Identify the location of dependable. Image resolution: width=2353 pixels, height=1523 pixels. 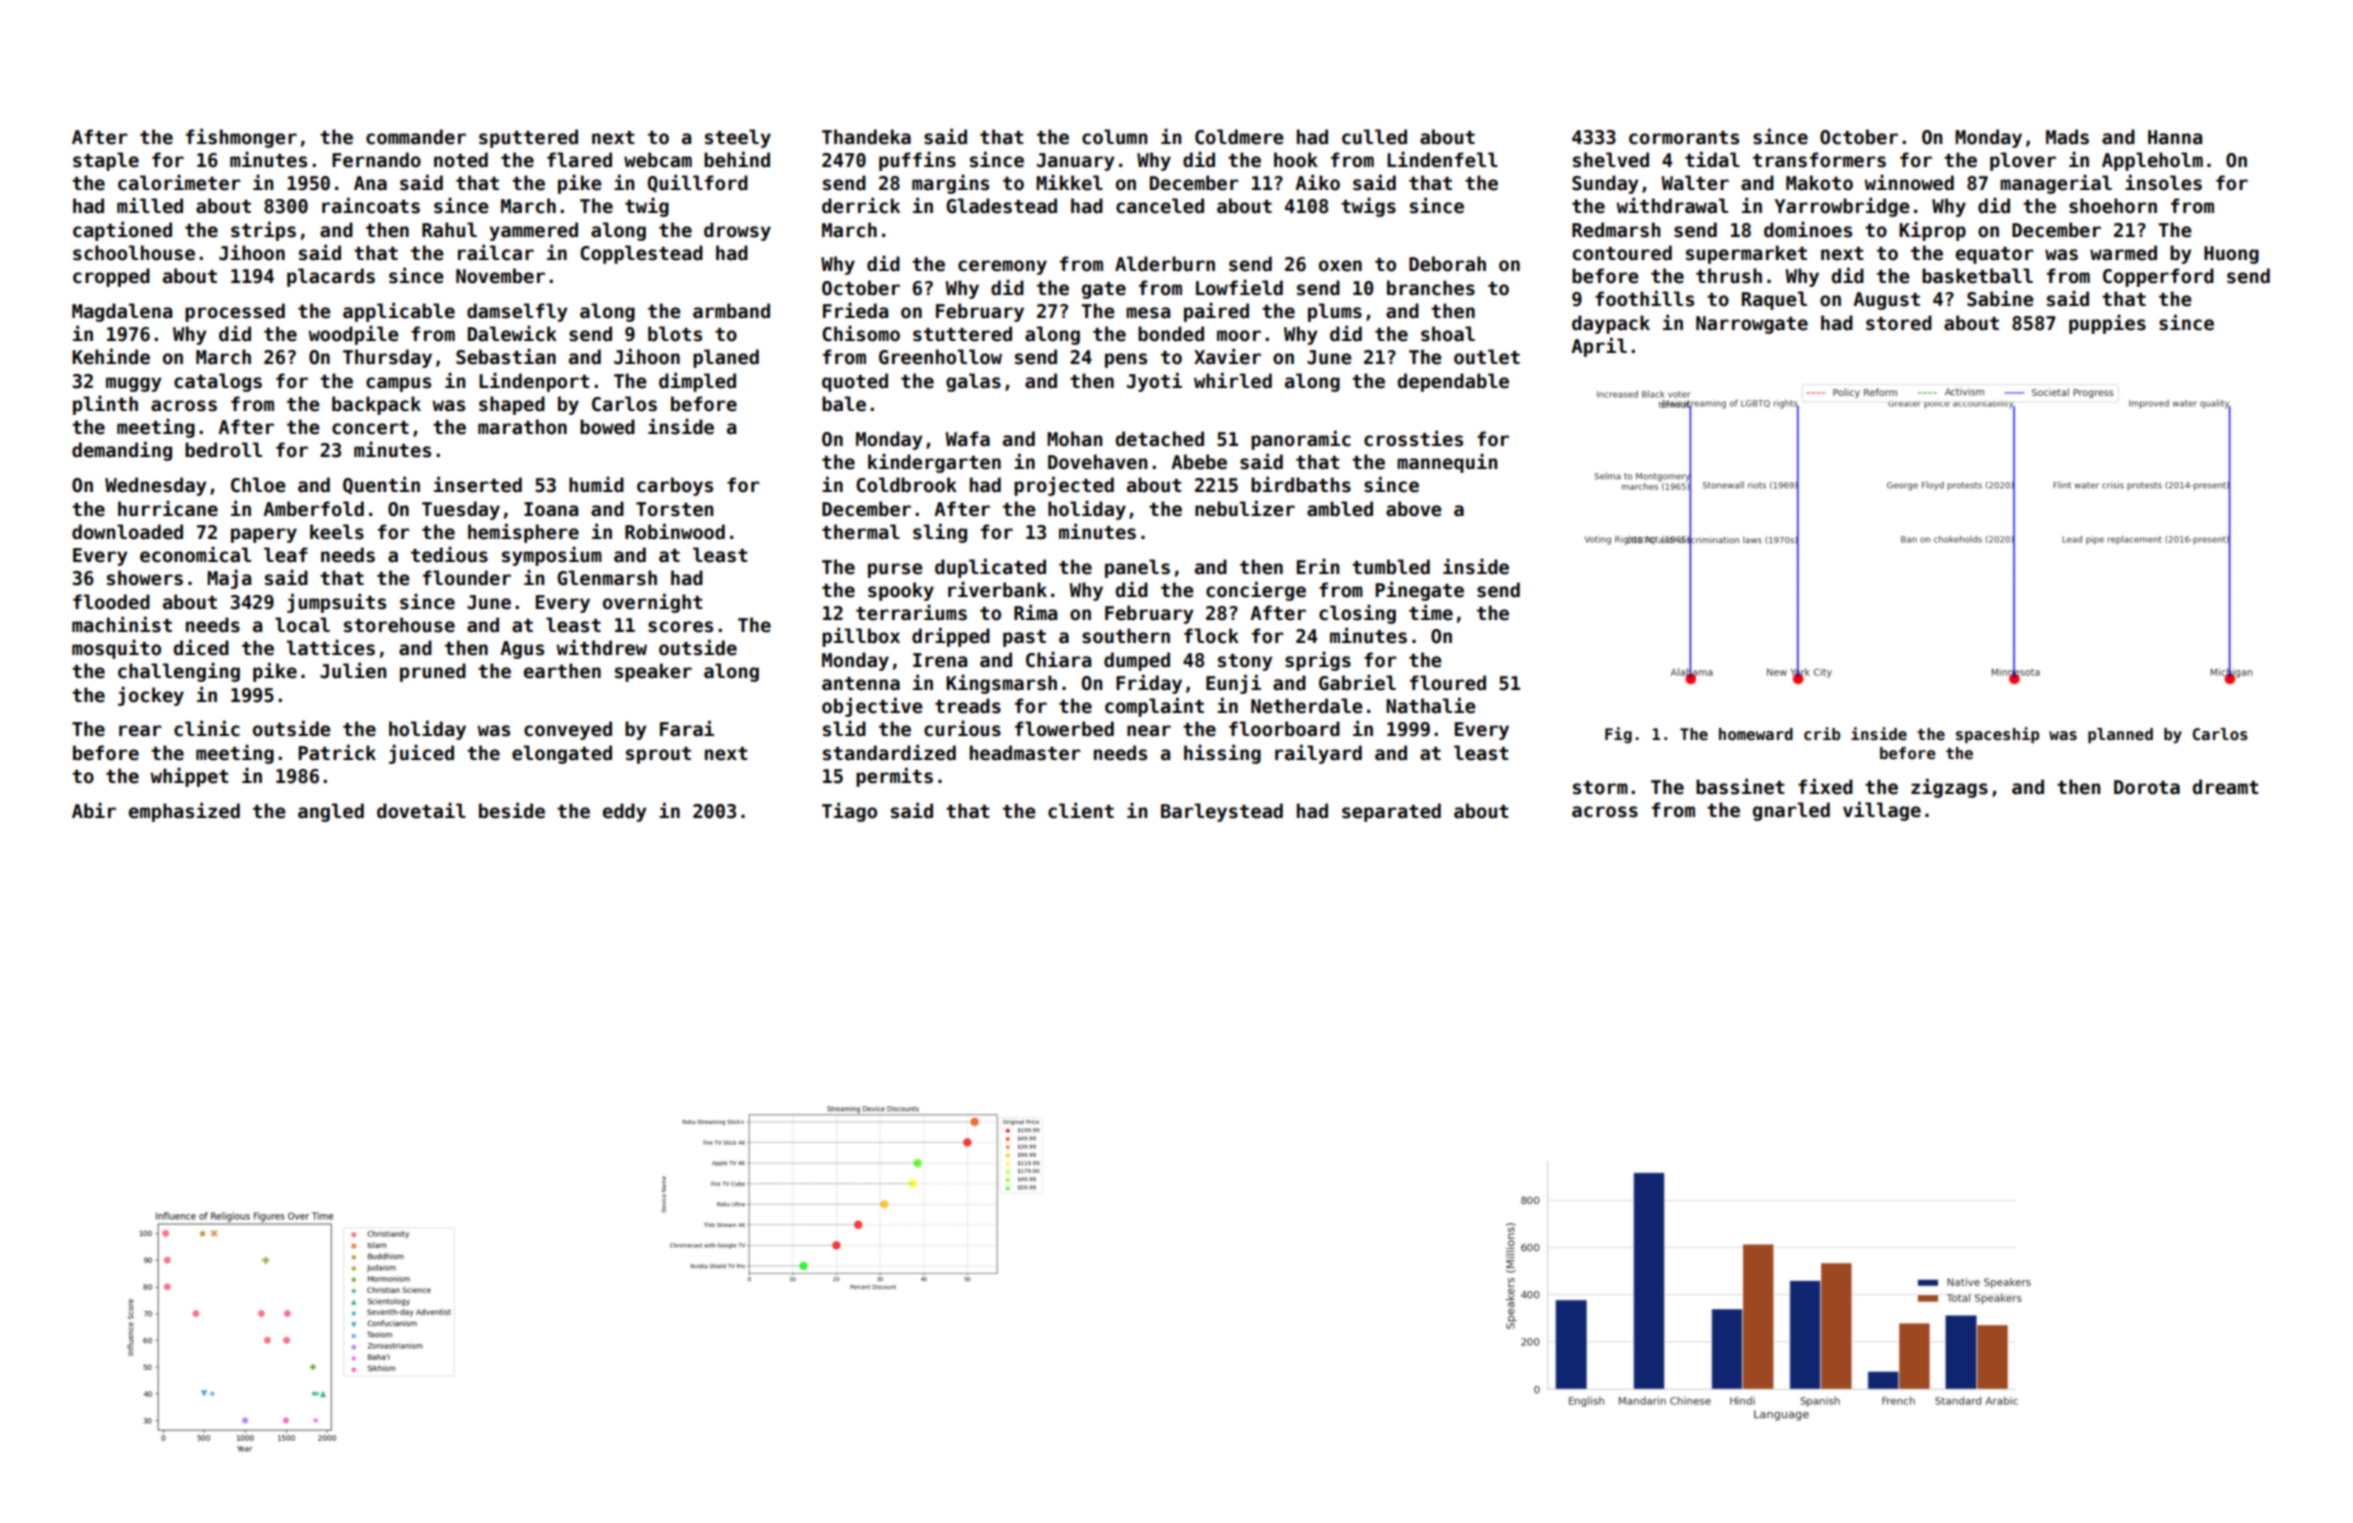
(1453, 382).
